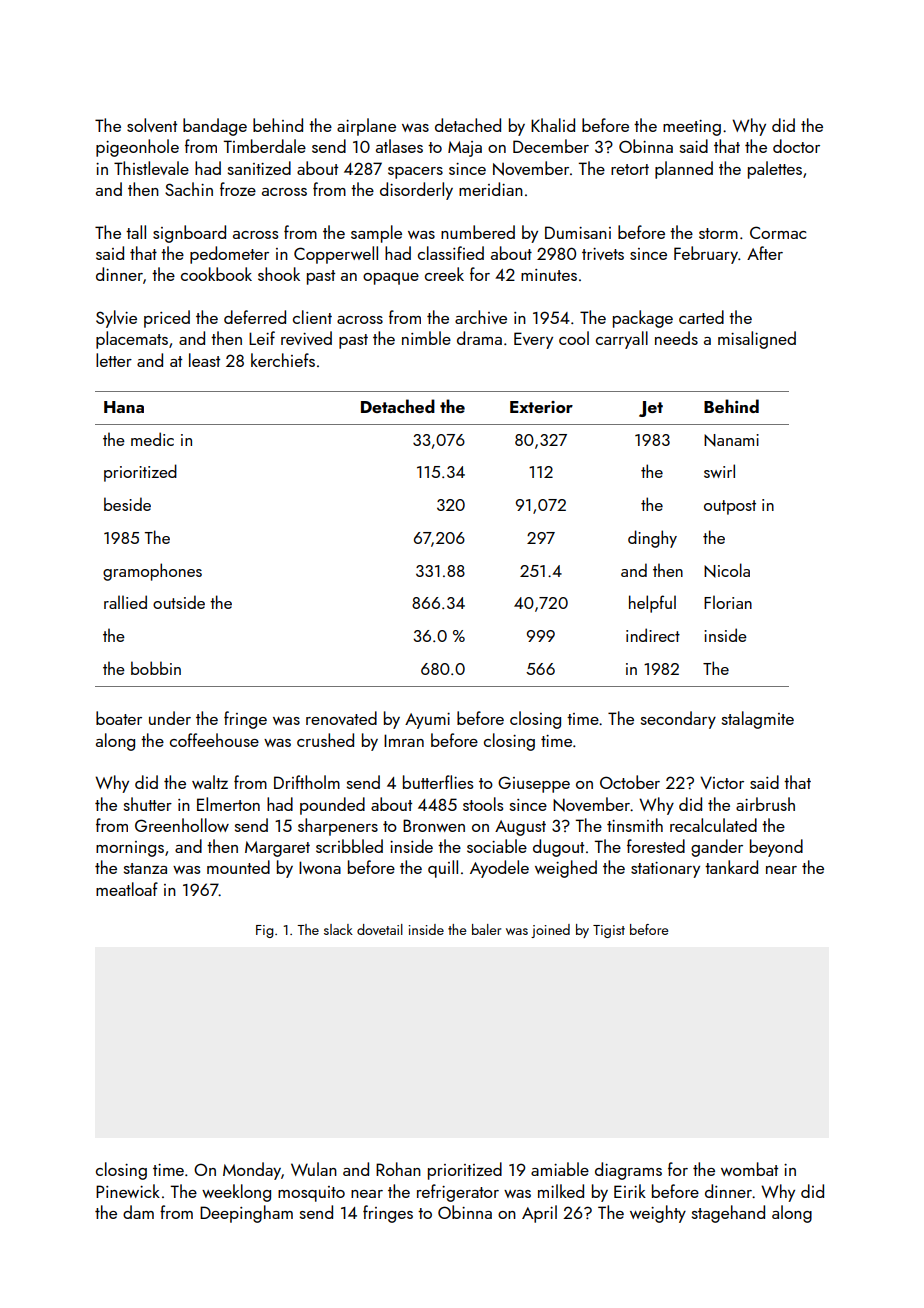  I want to click on waltz, so click(210, 782).
